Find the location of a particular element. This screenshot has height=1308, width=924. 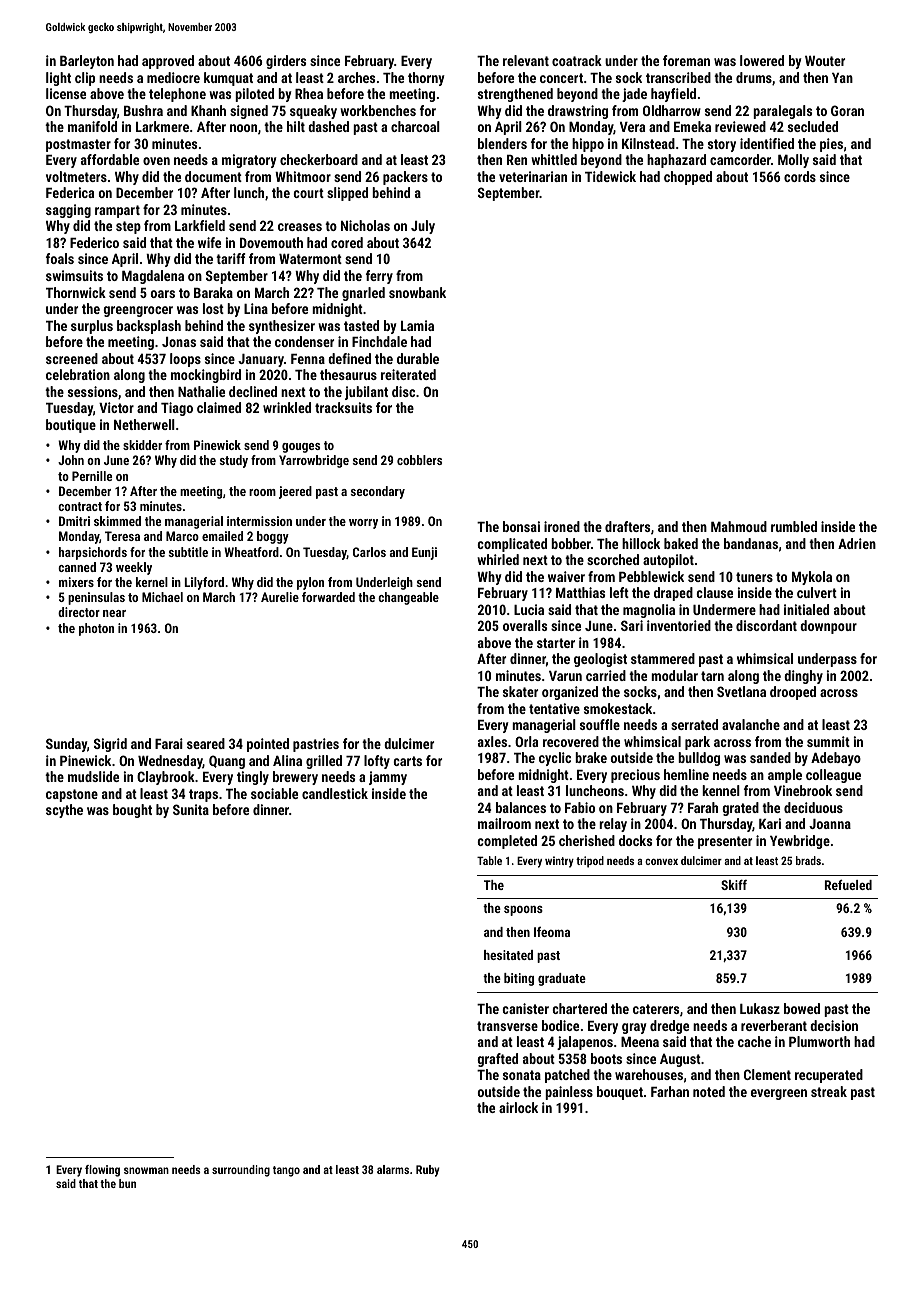

streak is located at coordinates (829, 1091).
